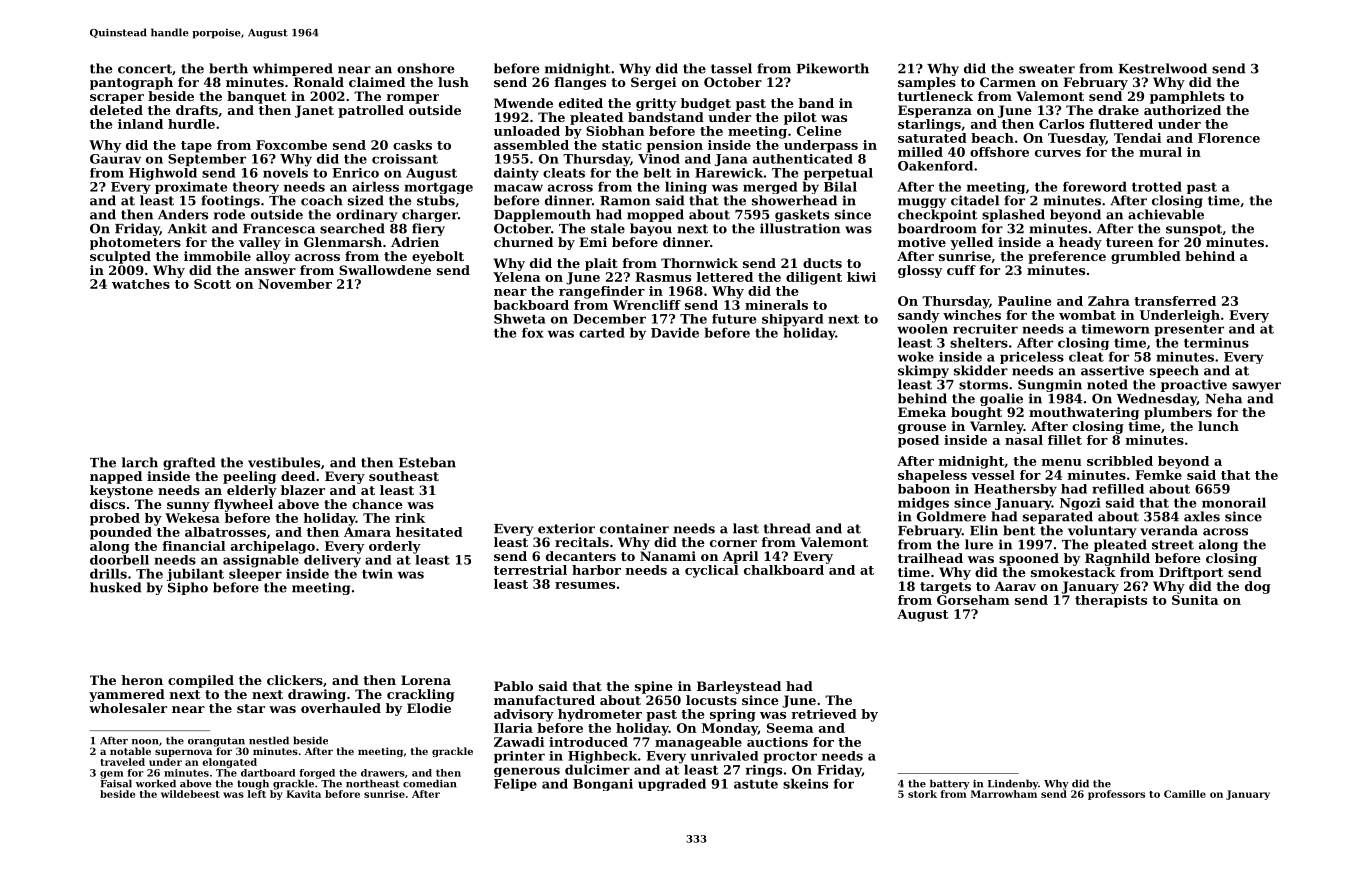 This screenshot has width=1372, height=887. Describe the element at coordinates (421, 695) in the screenshot. I see `crackling` at that location.
